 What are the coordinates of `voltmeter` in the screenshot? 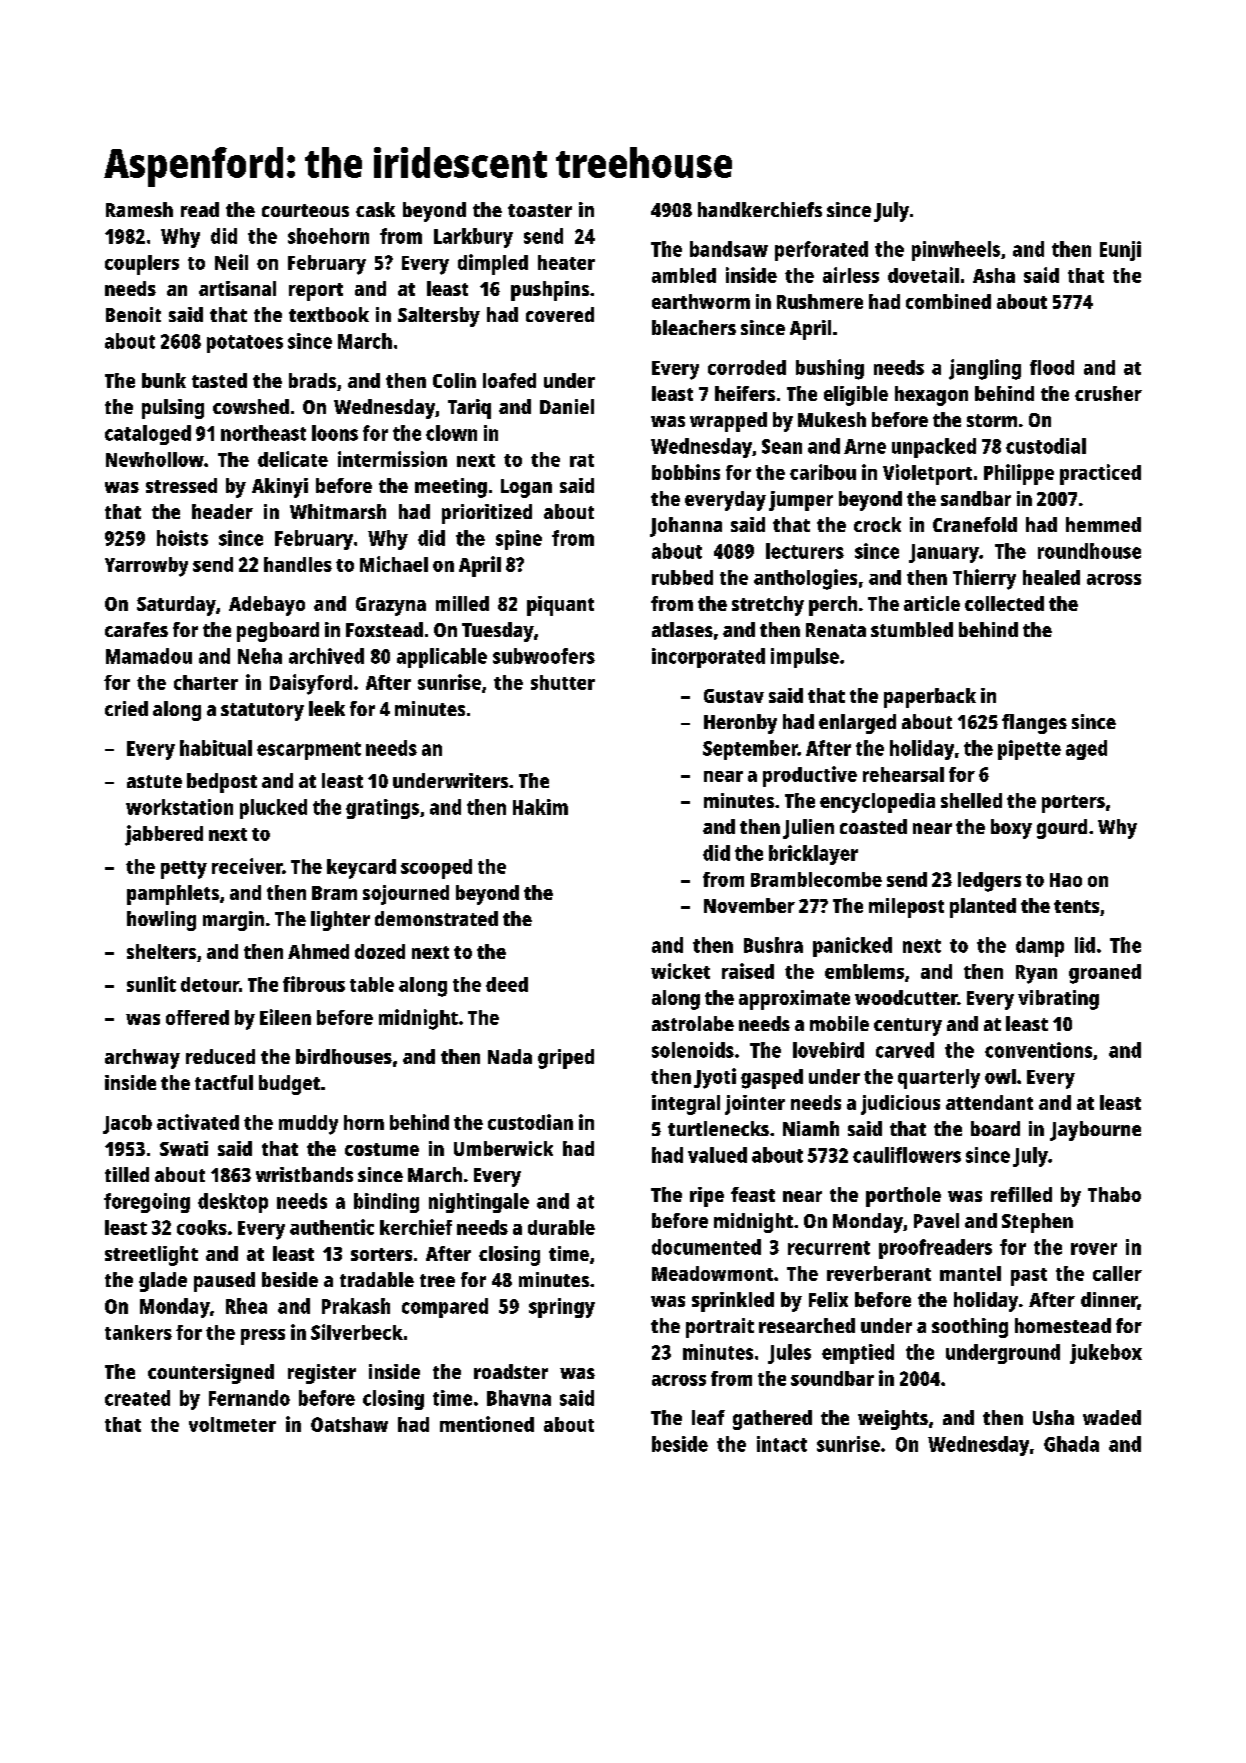 It's located at (232, 1424).
